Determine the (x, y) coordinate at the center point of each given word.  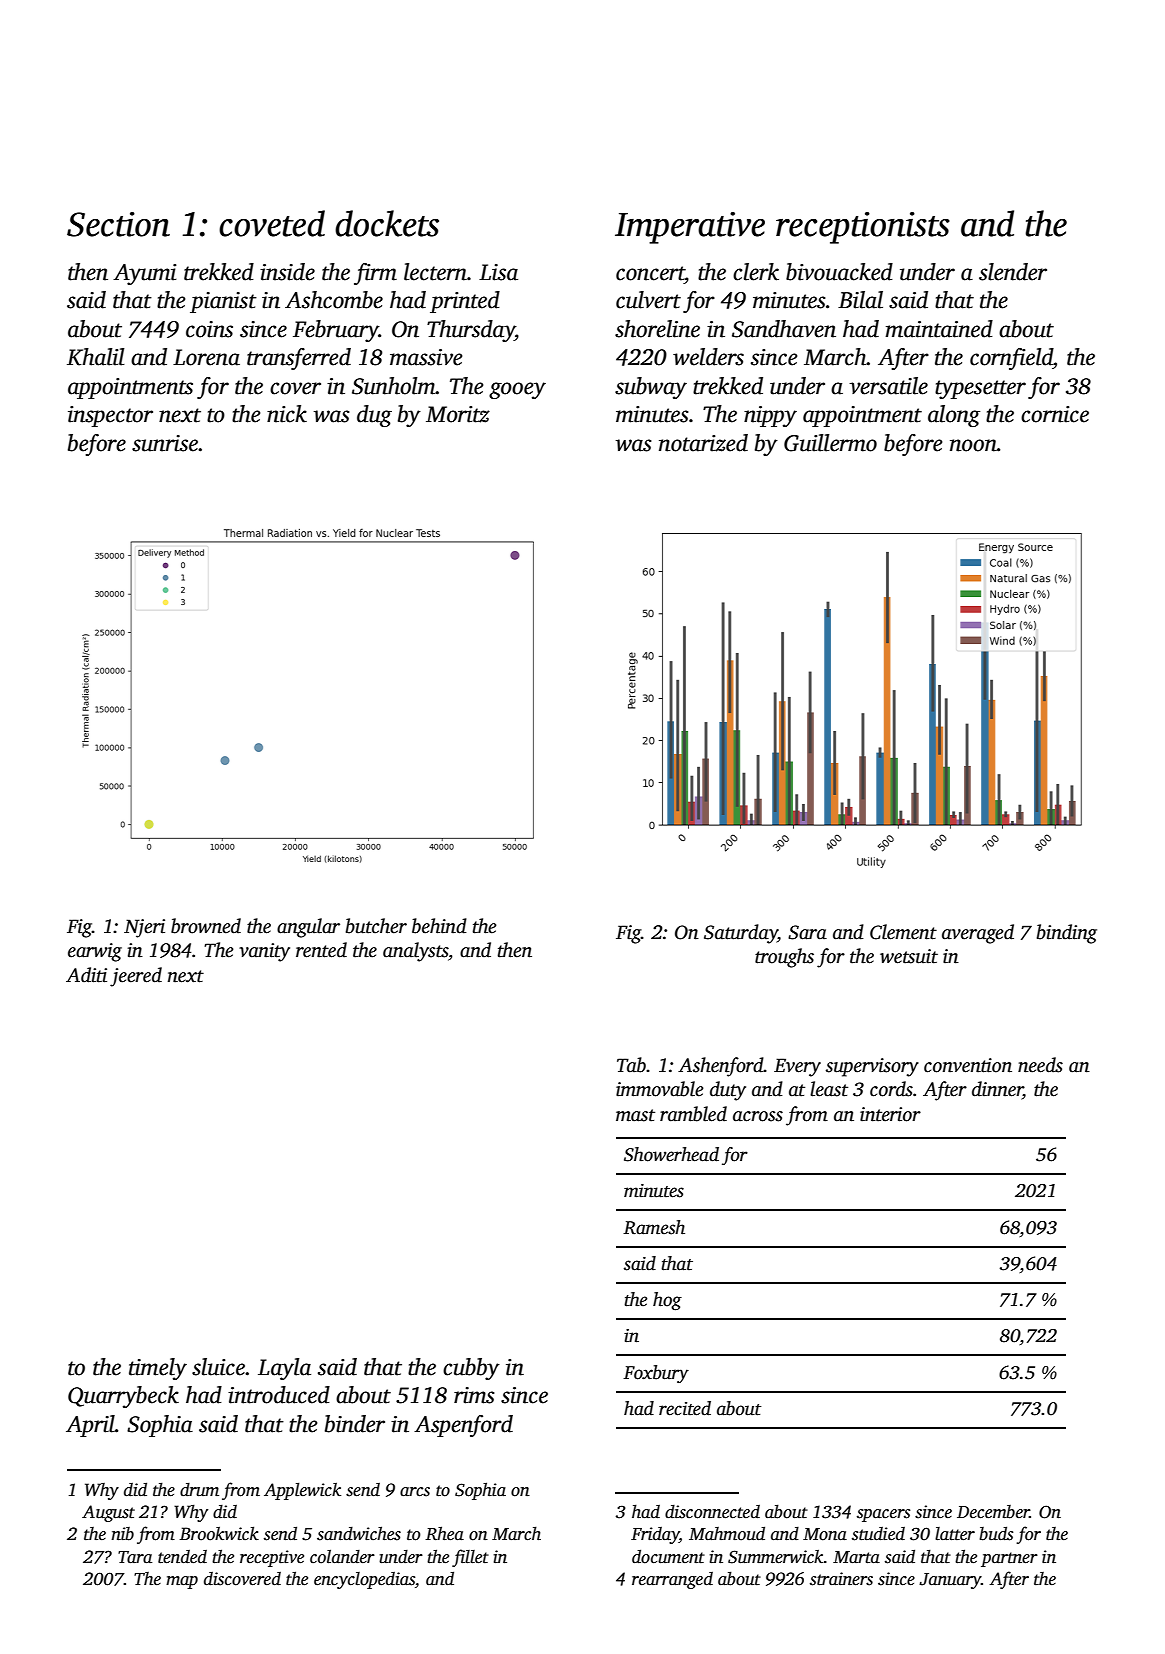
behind (439, 926)
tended (182, 1557)
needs (1040, 1065)
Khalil (96, 357)
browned (206, 926)
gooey (517, 390)
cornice (1055, 414)
